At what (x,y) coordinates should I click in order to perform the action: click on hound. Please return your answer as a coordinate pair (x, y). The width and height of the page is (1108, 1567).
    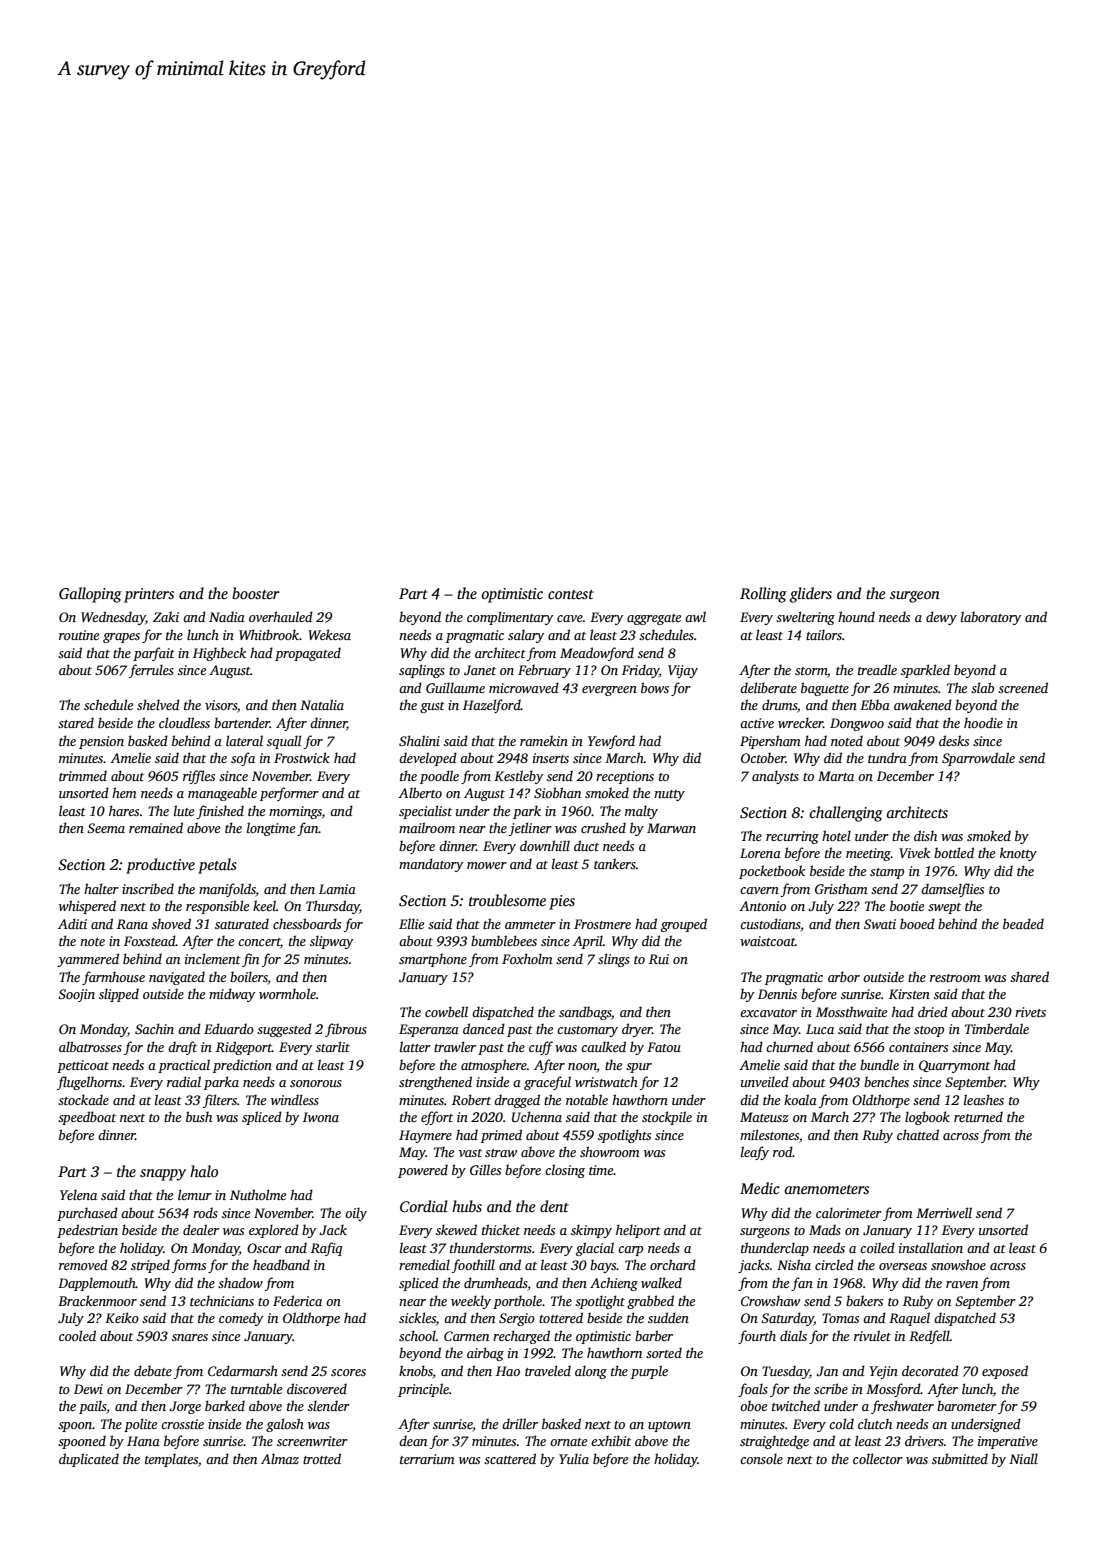
    Looking at the image, I should click on (856, 616).
